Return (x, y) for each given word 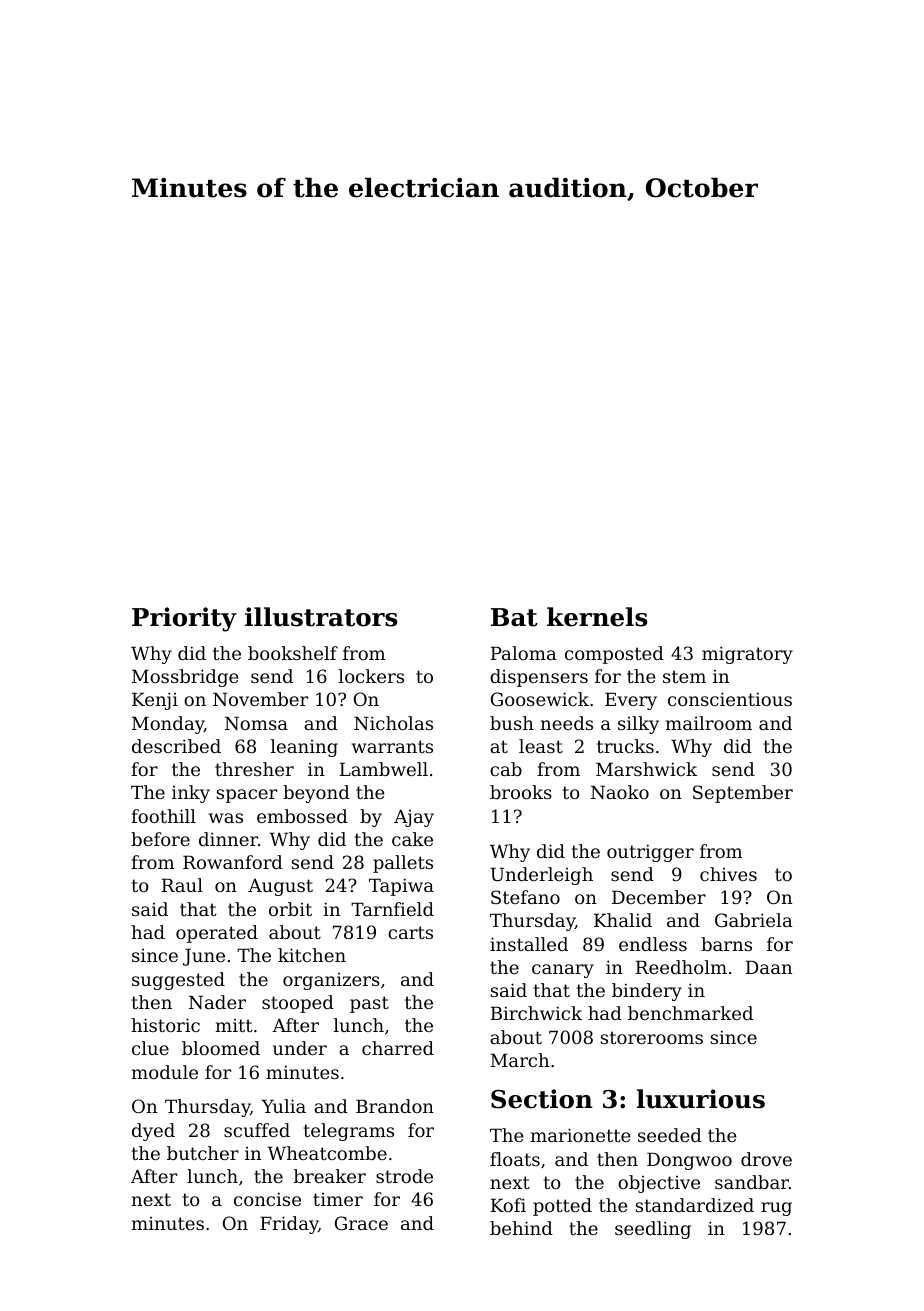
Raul (182, 885)
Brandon (395, 1106)
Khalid (623, 920)
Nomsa (256, 723)
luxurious (701, 1099)
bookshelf (293, 653)
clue (150, 1048)
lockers (371, 676)
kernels (597, 617)
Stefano (525, 897)
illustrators (321, 617)
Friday (289, 1225)
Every (631, 701)
